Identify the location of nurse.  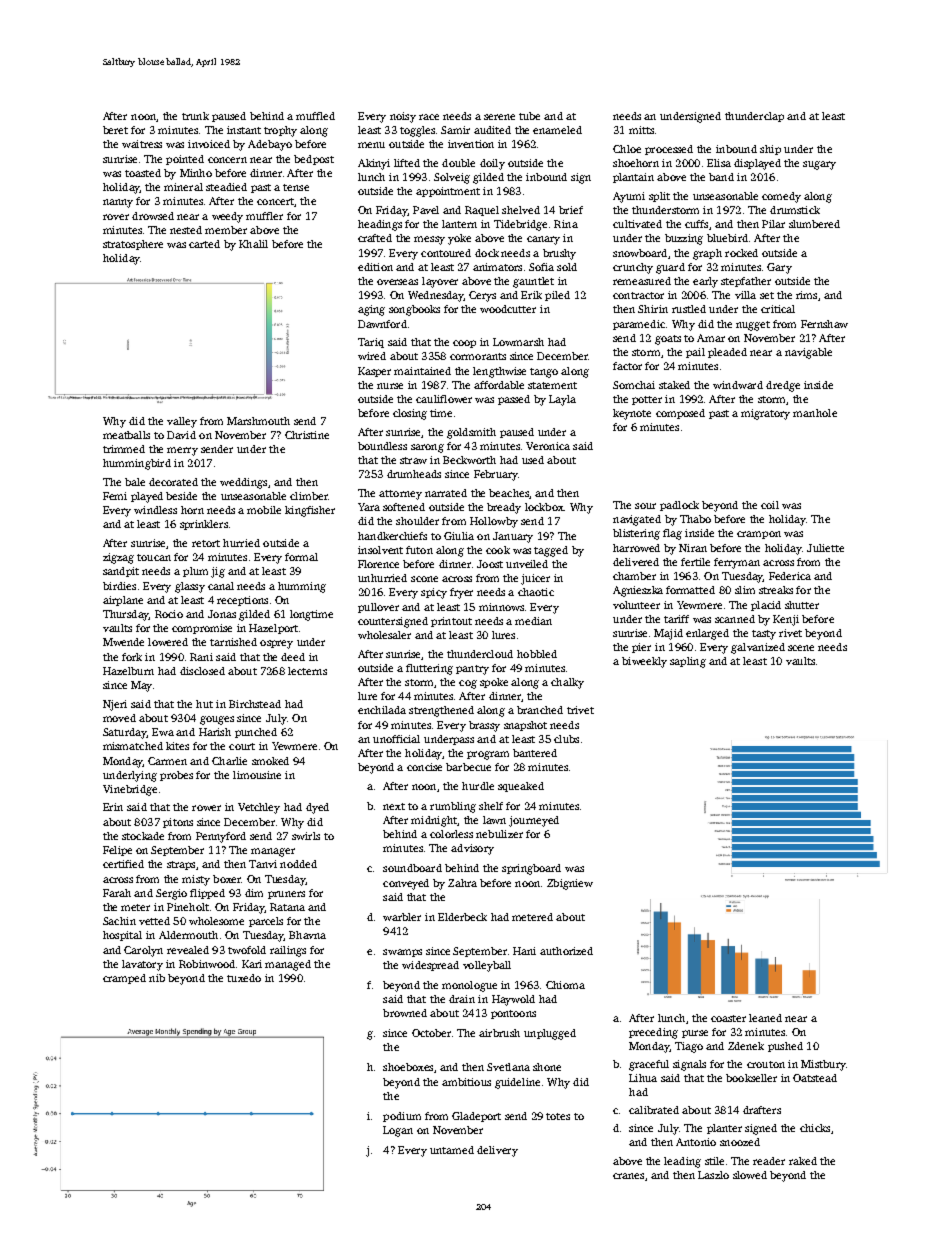
(390, 386).
